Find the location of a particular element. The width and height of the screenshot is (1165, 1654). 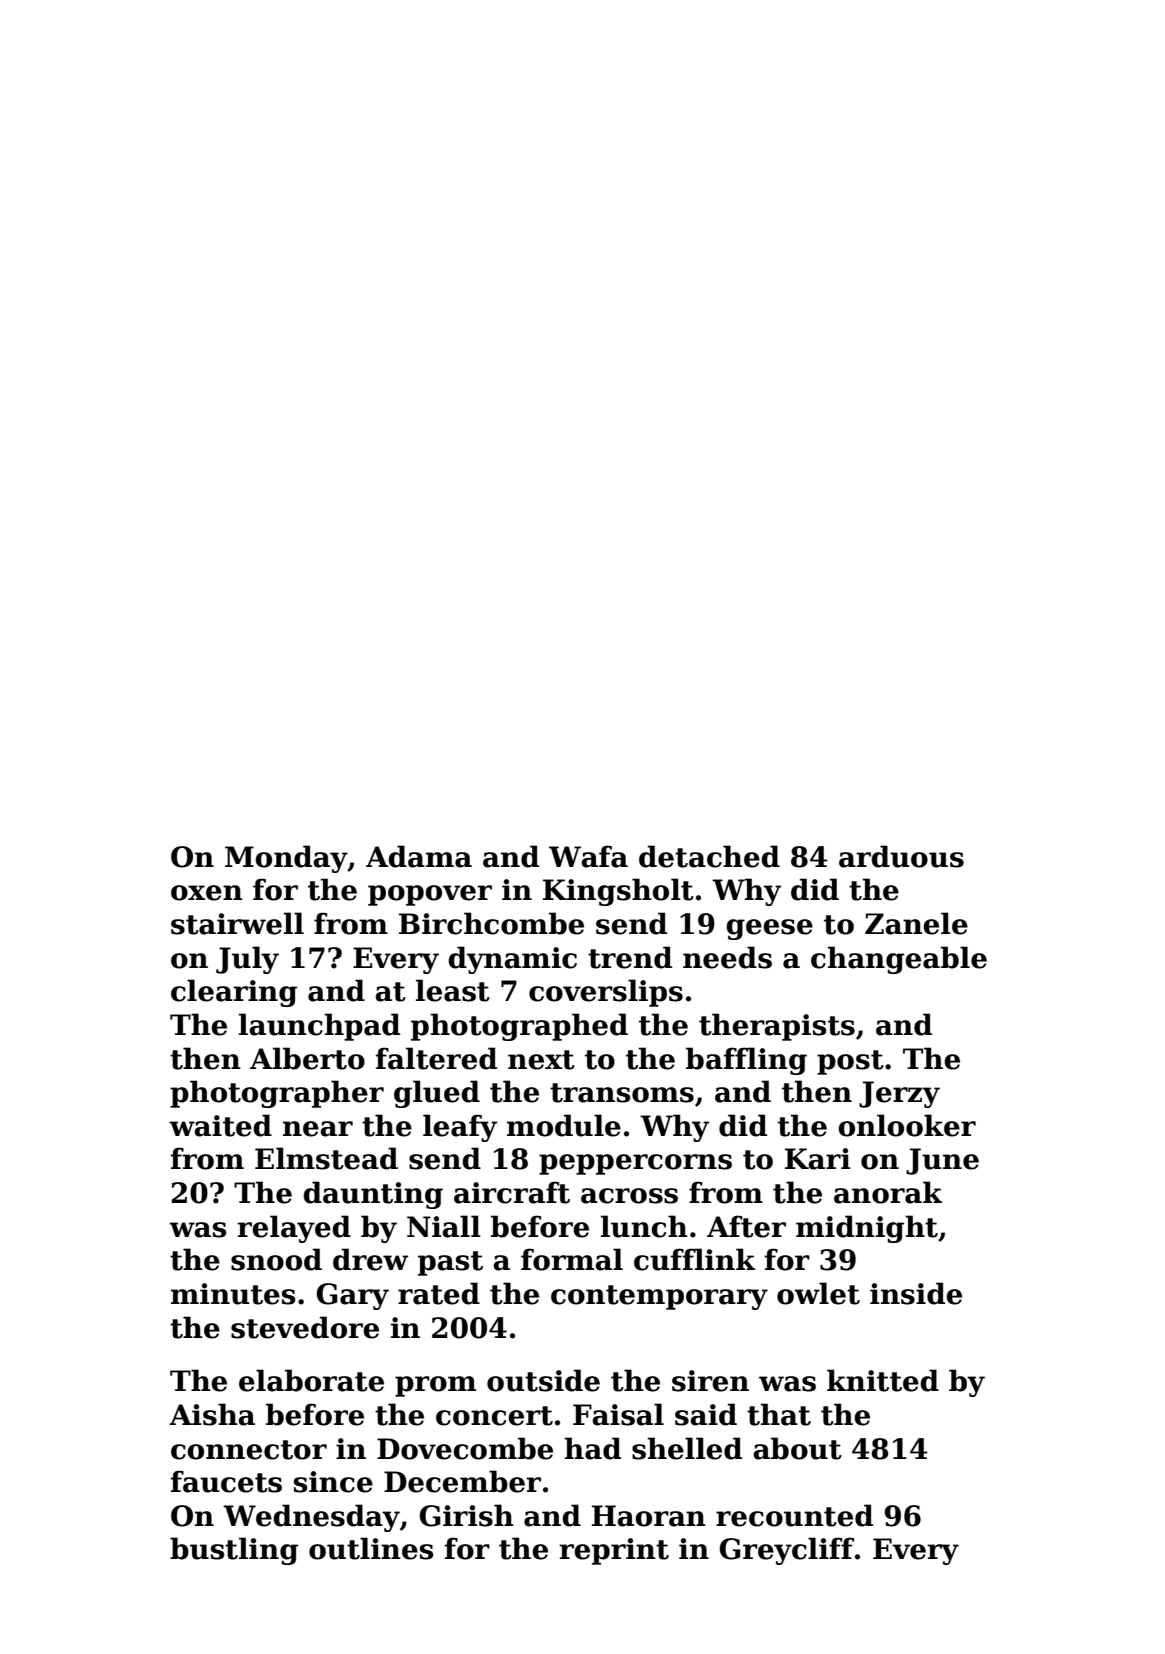

snood is located at coordinates (276, 1259).
